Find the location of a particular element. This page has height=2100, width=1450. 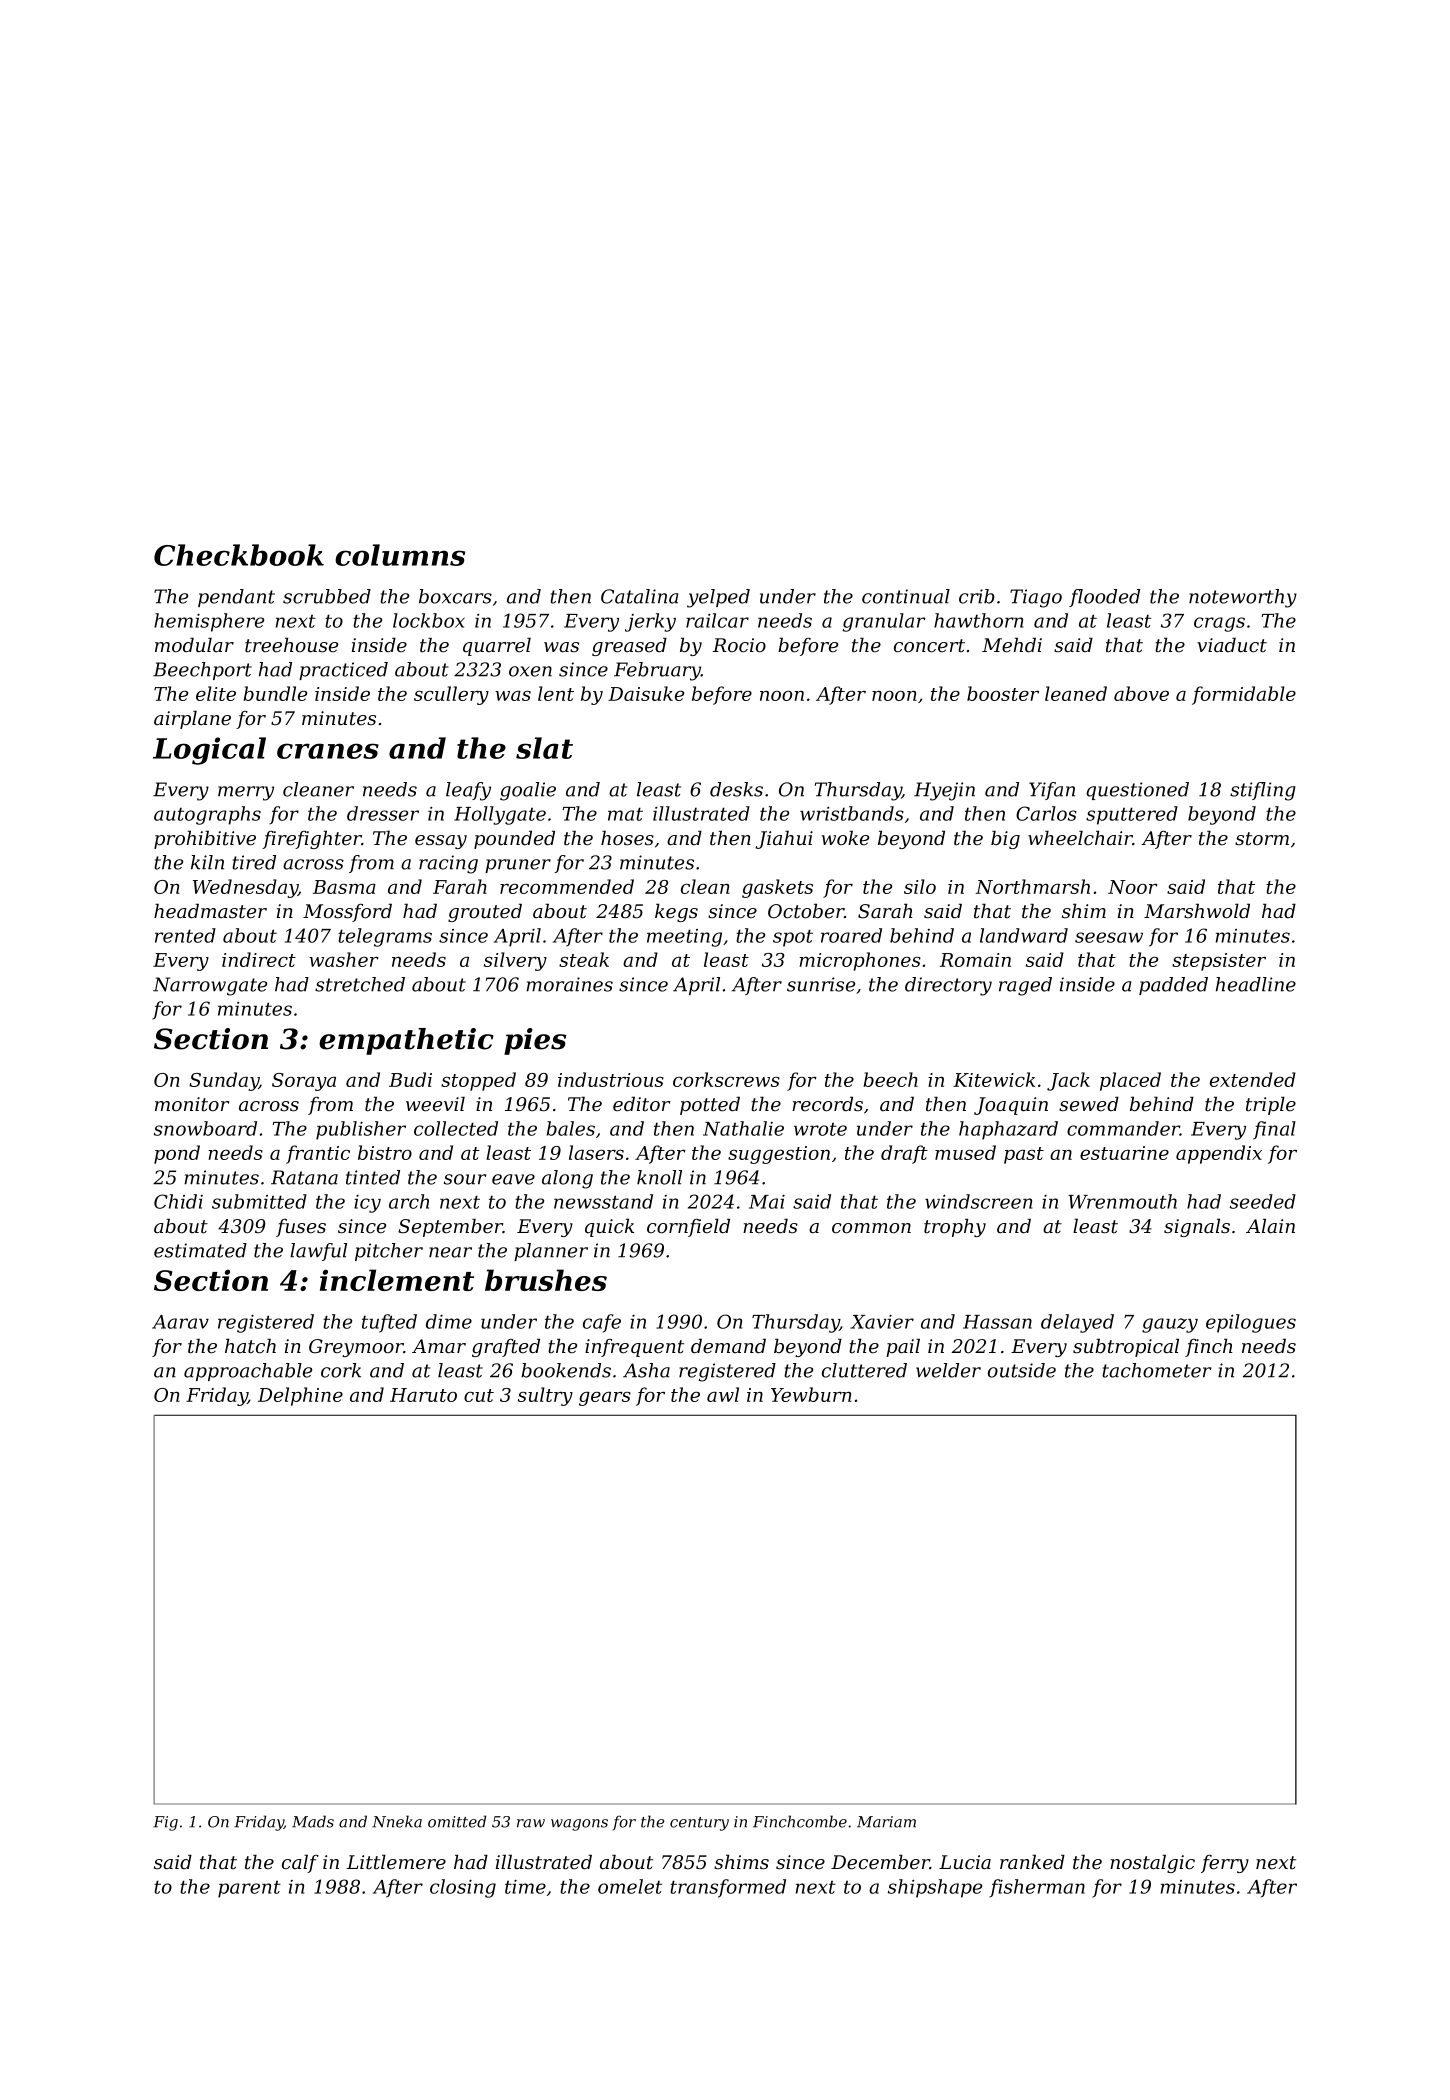

raged is located at coordinates (1025, 986).
